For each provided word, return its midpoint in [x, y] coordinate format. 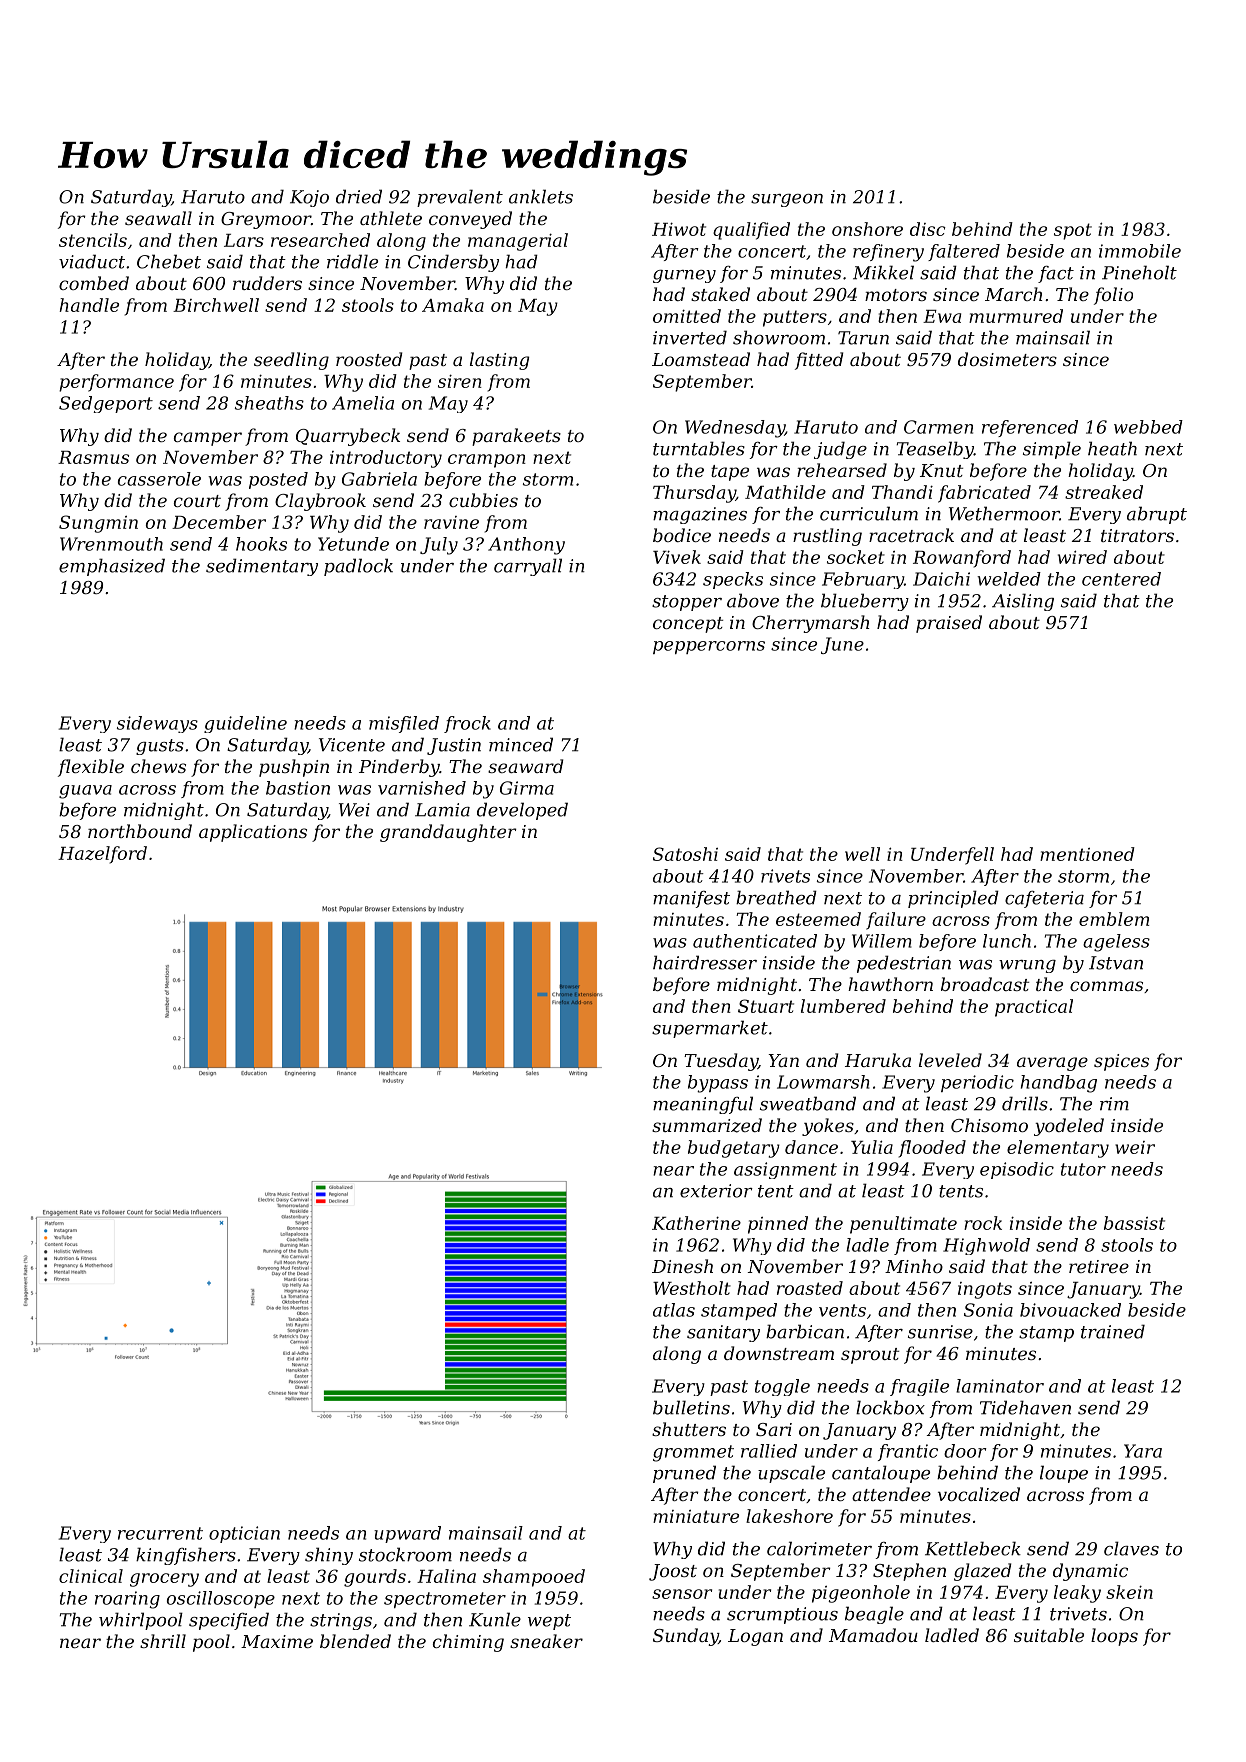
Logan [755, 1637]
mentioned [1087, 854]
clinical [91, 1576]
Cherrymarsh [810, 624]
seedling [291, 361]
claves [1131, 1548]
